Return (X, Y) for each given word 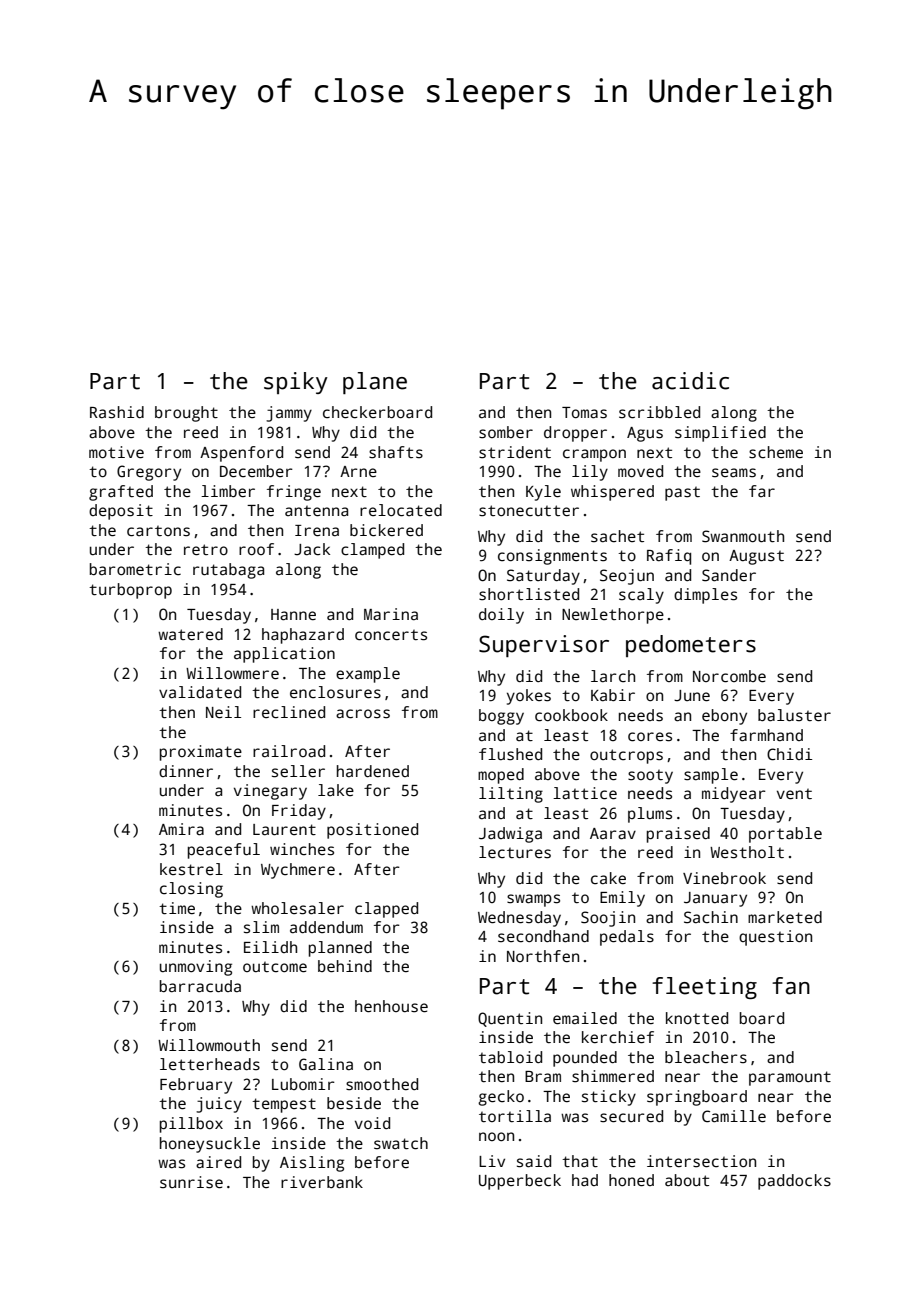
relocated (401, 510)
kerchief (618, 1037)
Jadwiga (510, 835)
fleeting (704, 988)
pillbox (191, 1125)
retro (206, 549)
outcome (275, 967)
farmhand (766, 735)
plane (375, 383)
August (756, 557)
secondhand (543, 936)
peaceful (224, 851)
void (372, 1123)
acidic (690, 381)
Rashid (117, 412)
